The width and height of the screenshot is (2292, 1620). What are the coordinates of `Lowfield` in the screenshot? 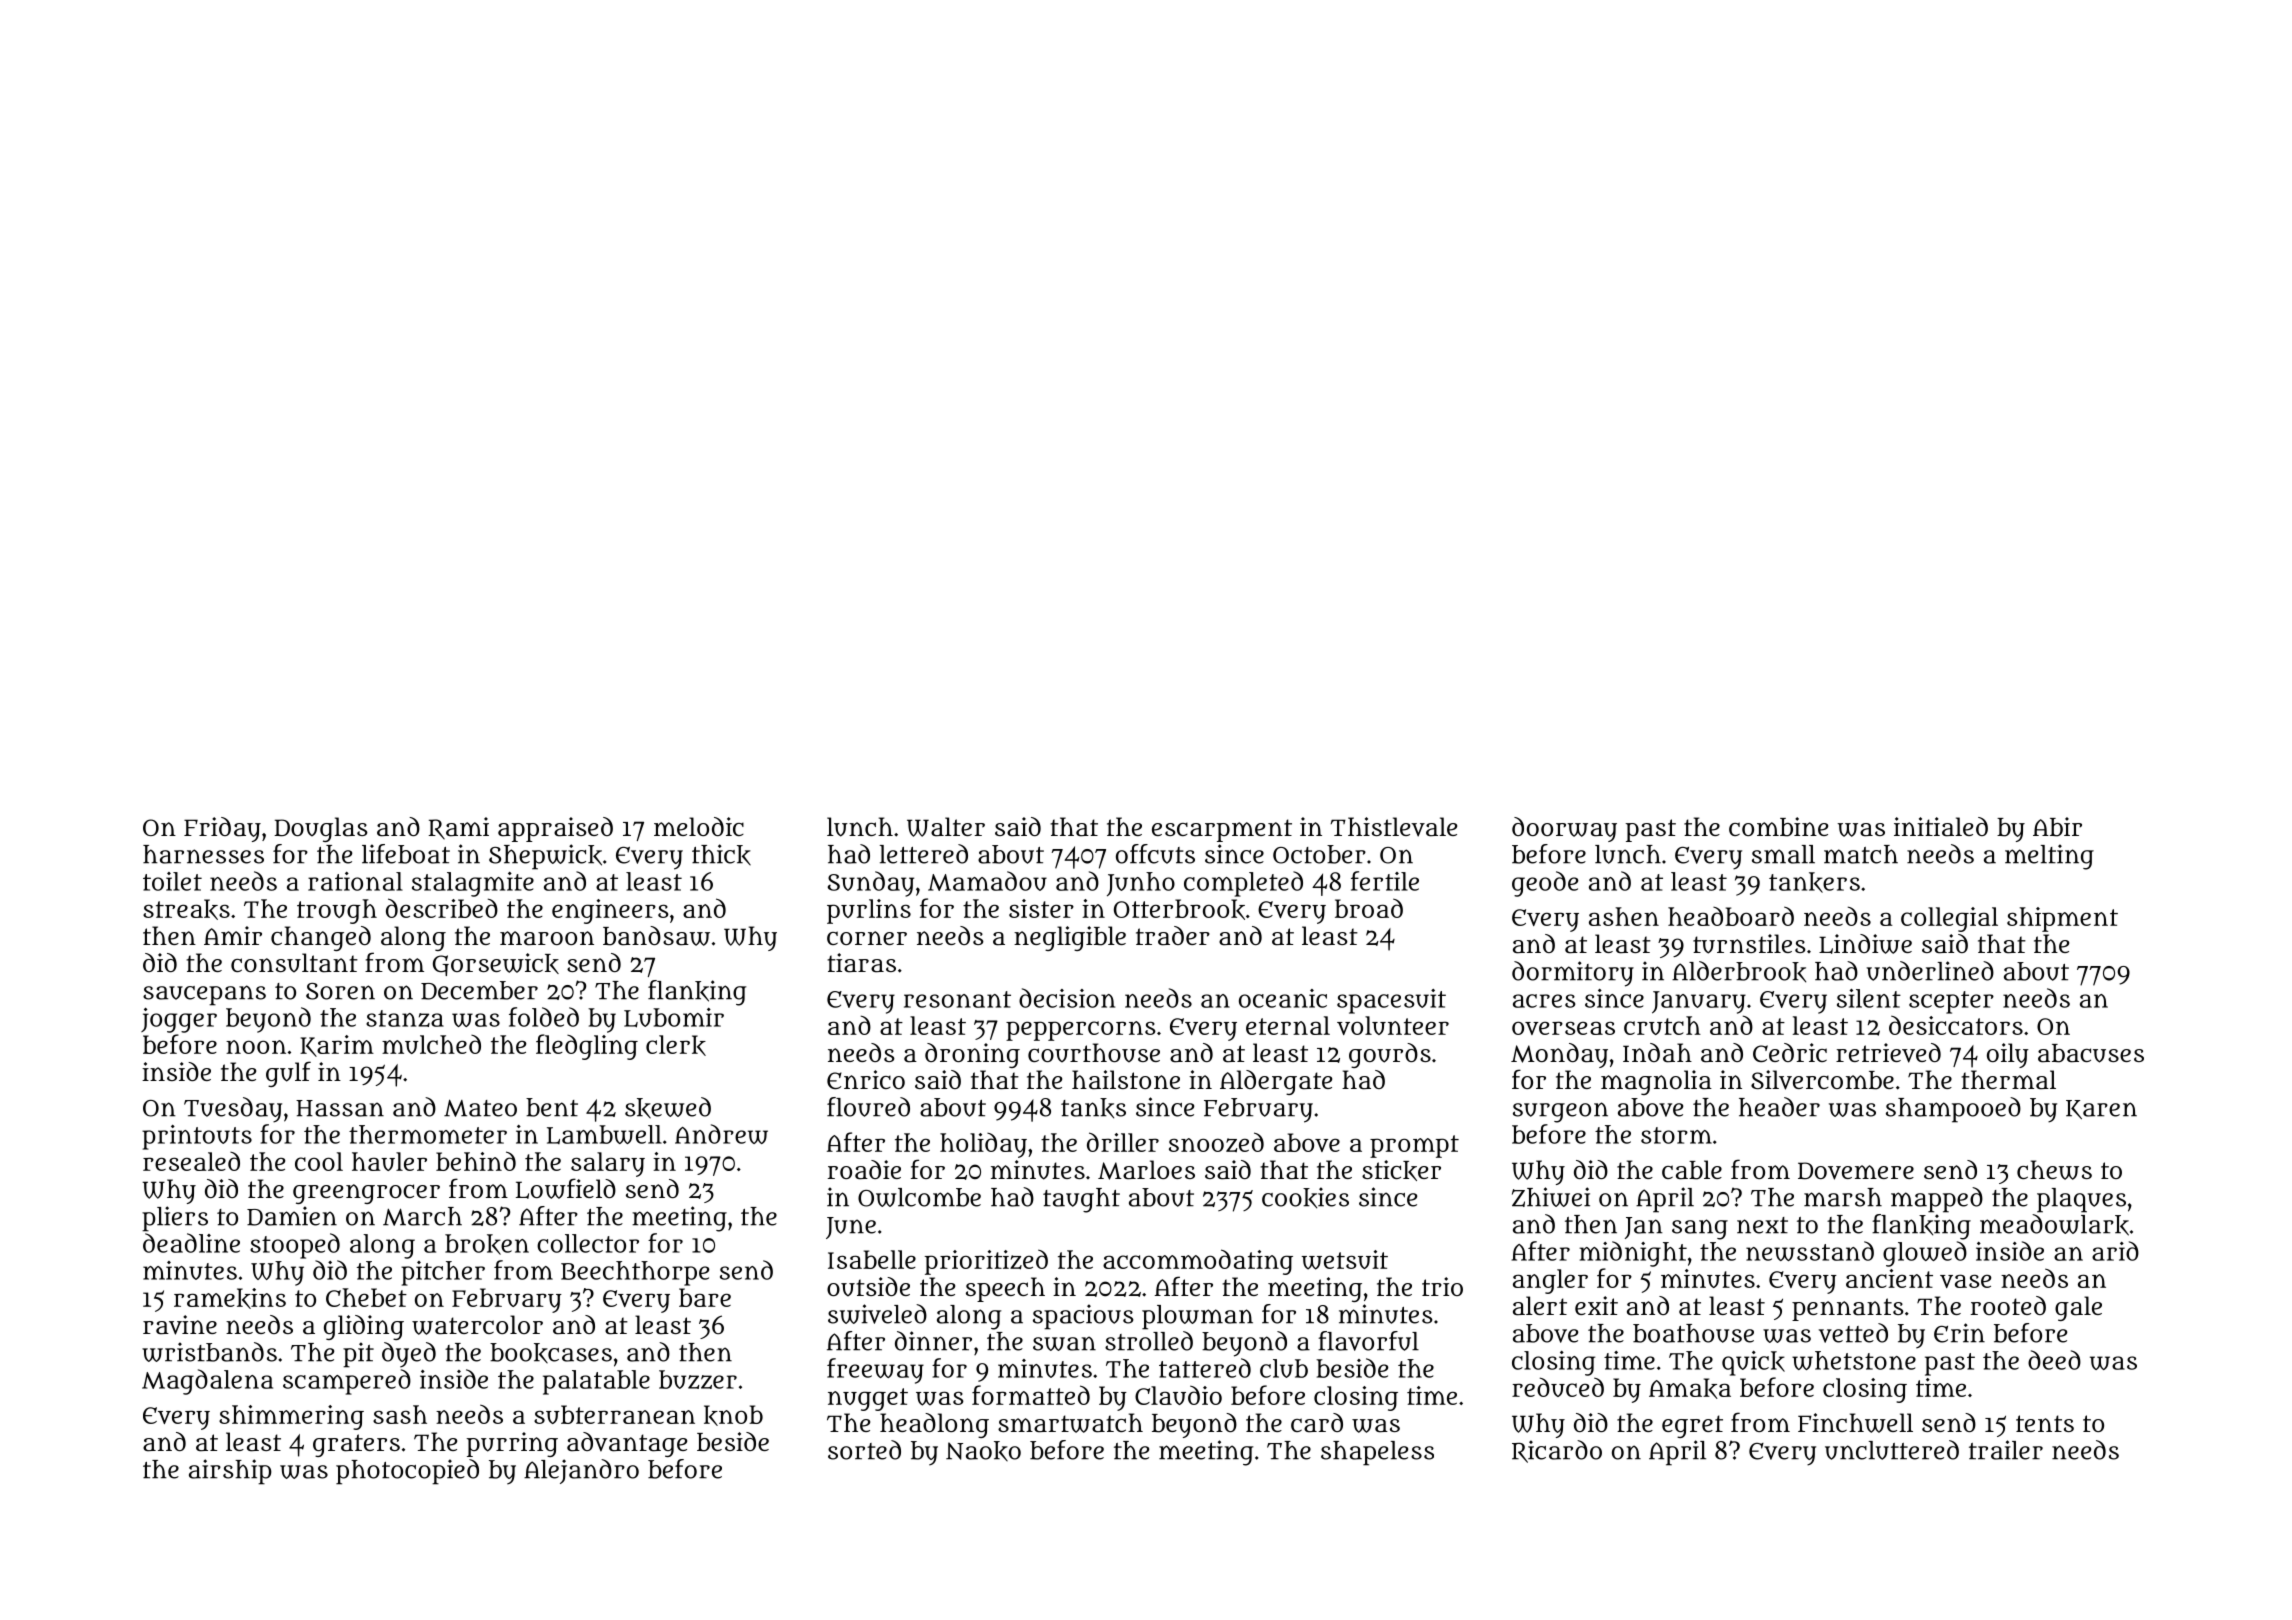 It's located at (566, 1188).
